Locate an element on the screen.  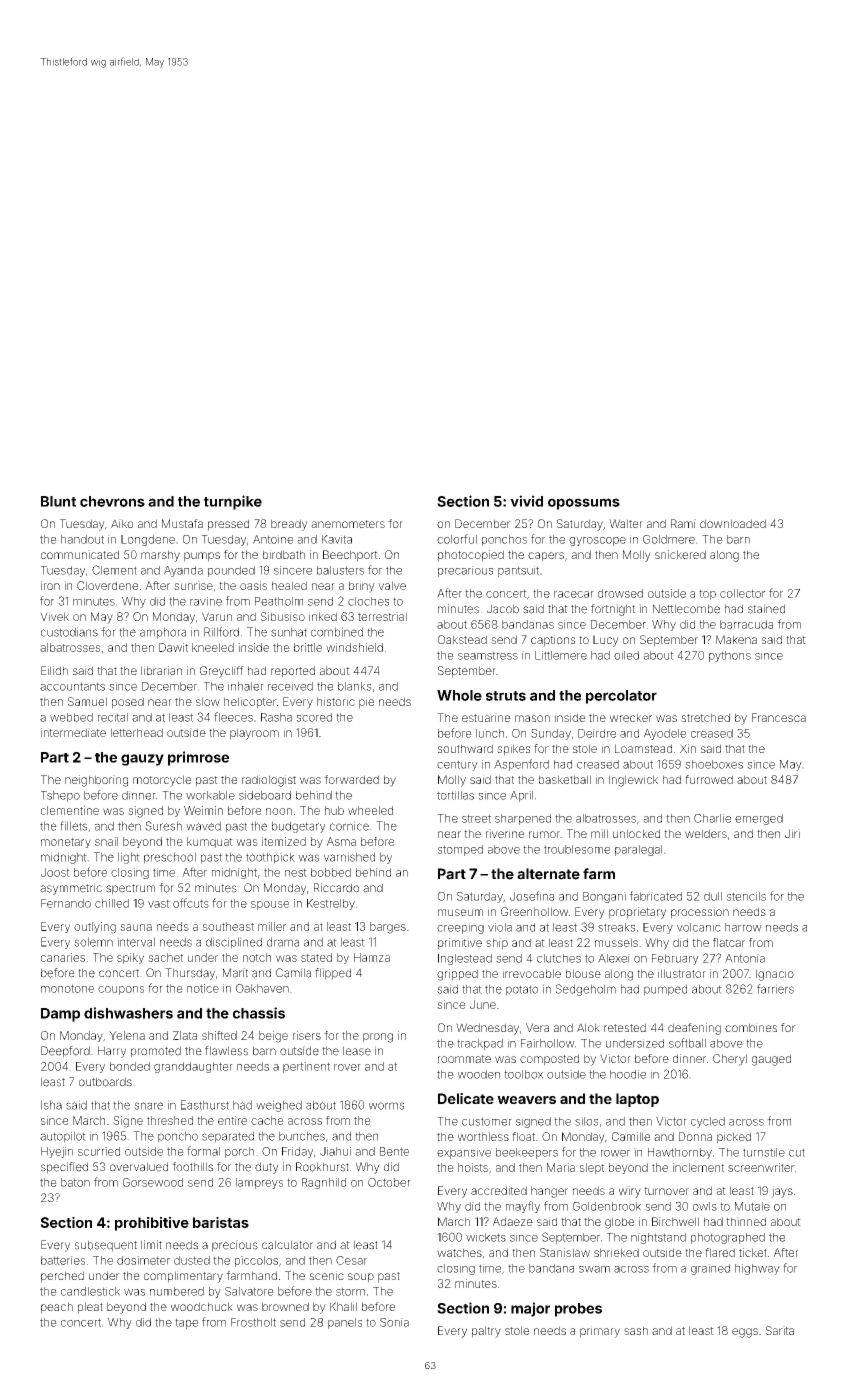
furrowed is located at coordinates (709, 779).
